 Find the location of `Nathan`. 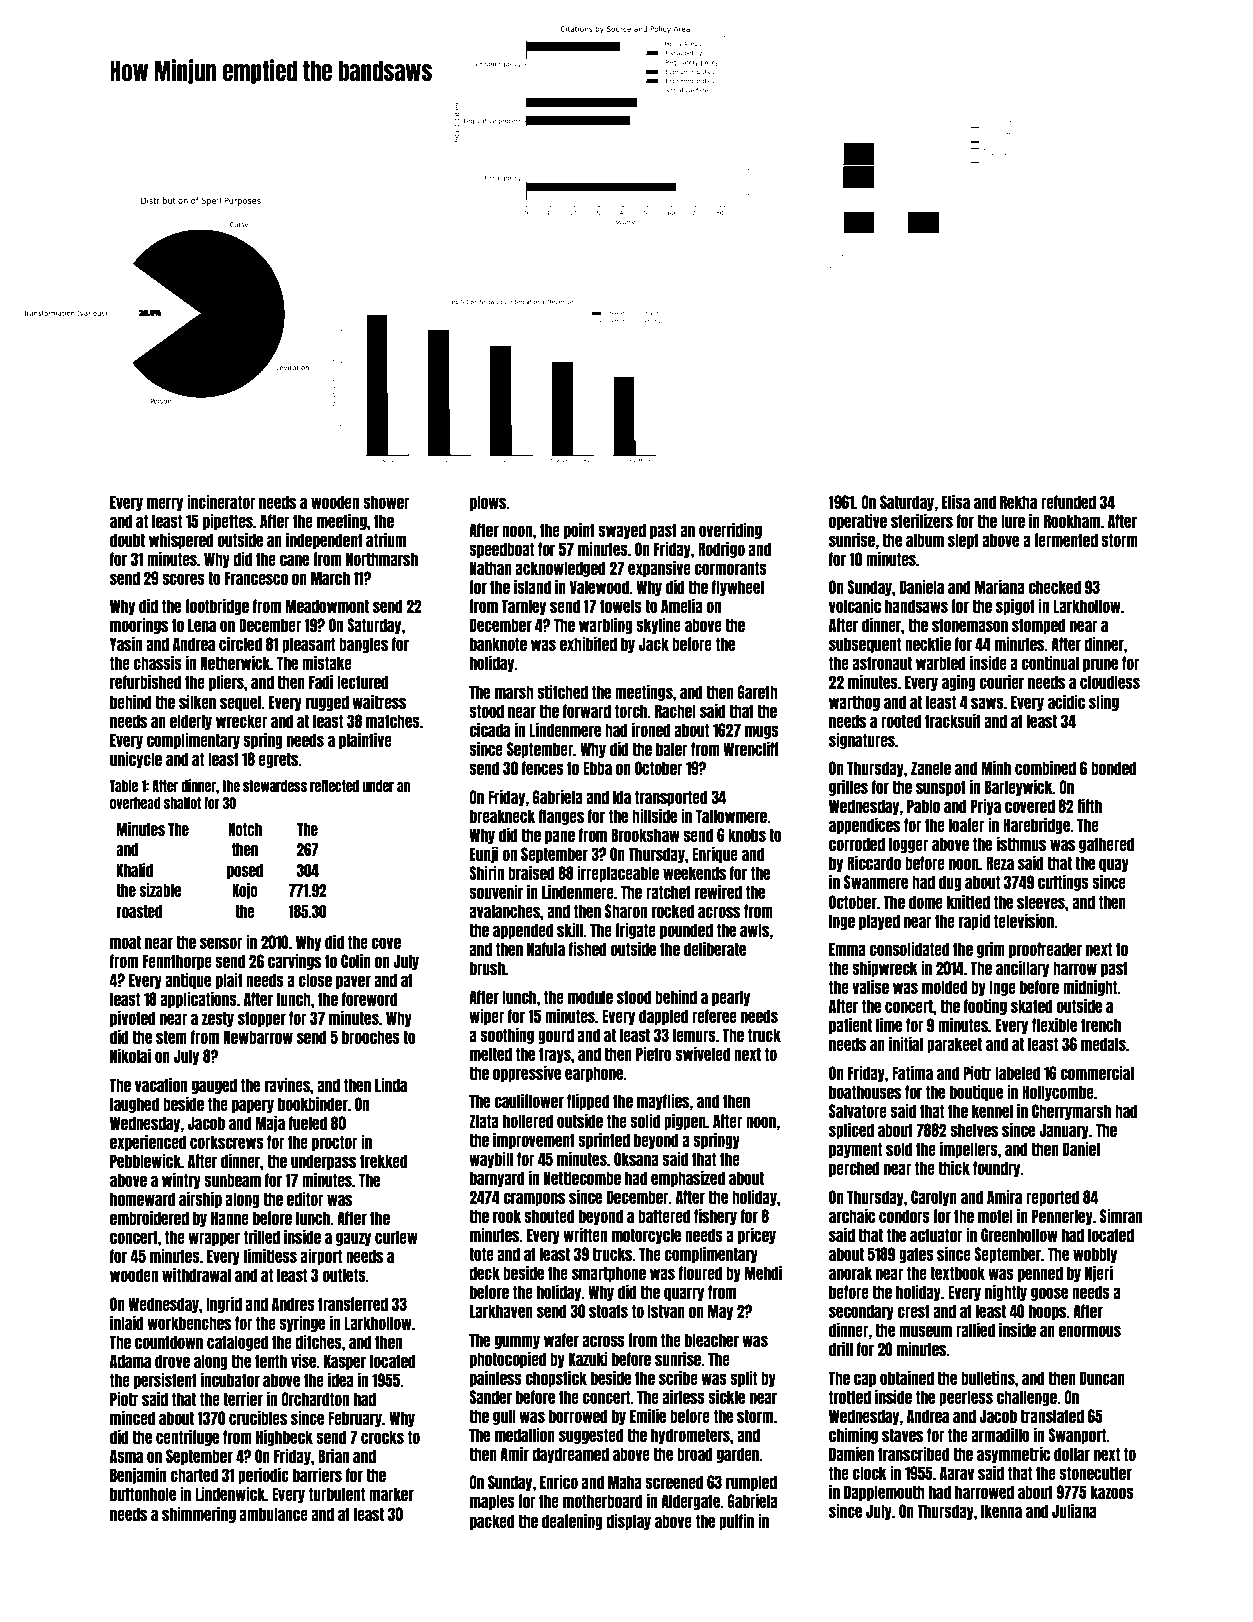

Nathan is located at coordinates (491, 568).
